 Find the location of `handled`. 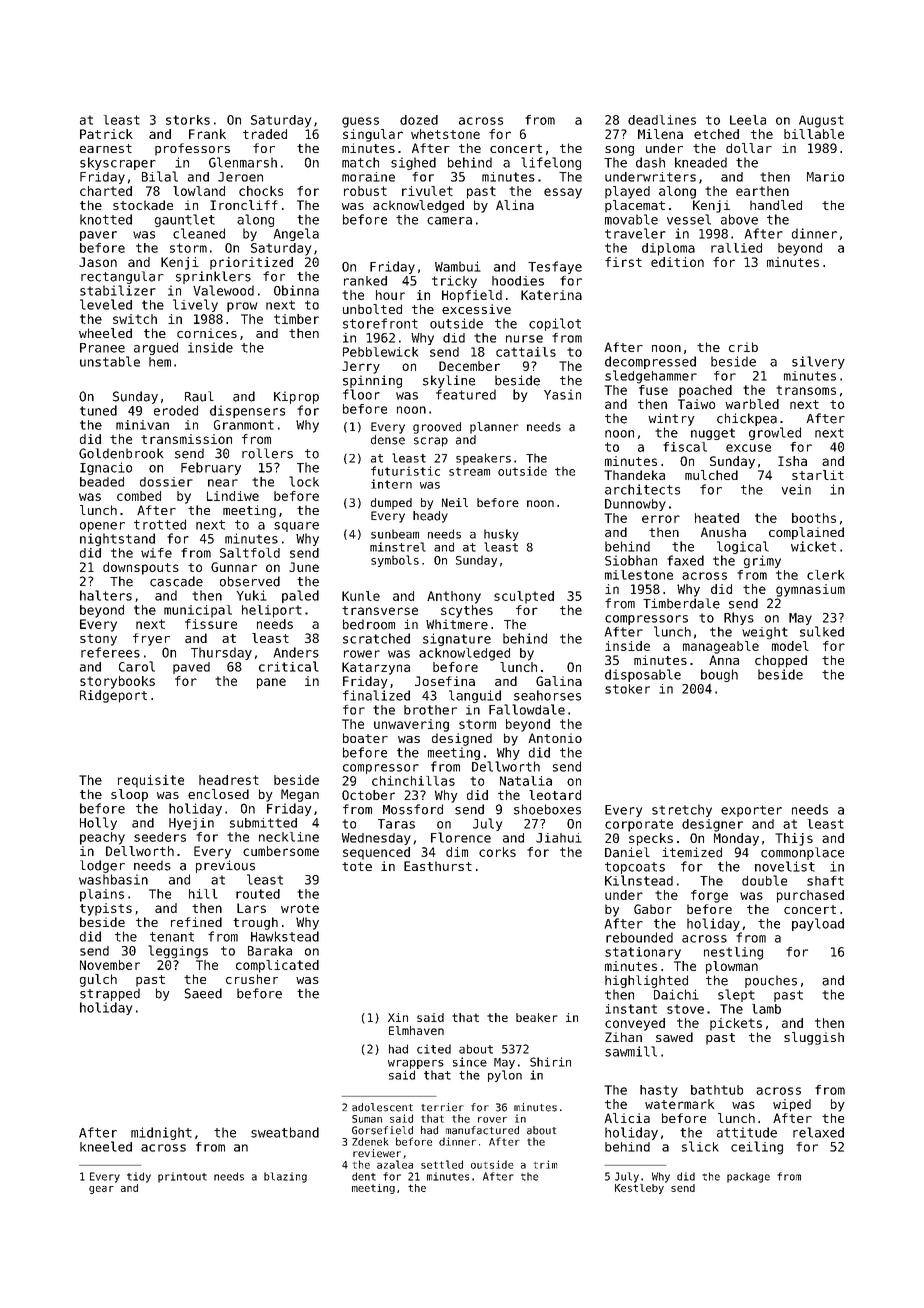

handled is located at coordinates (776, 205).
